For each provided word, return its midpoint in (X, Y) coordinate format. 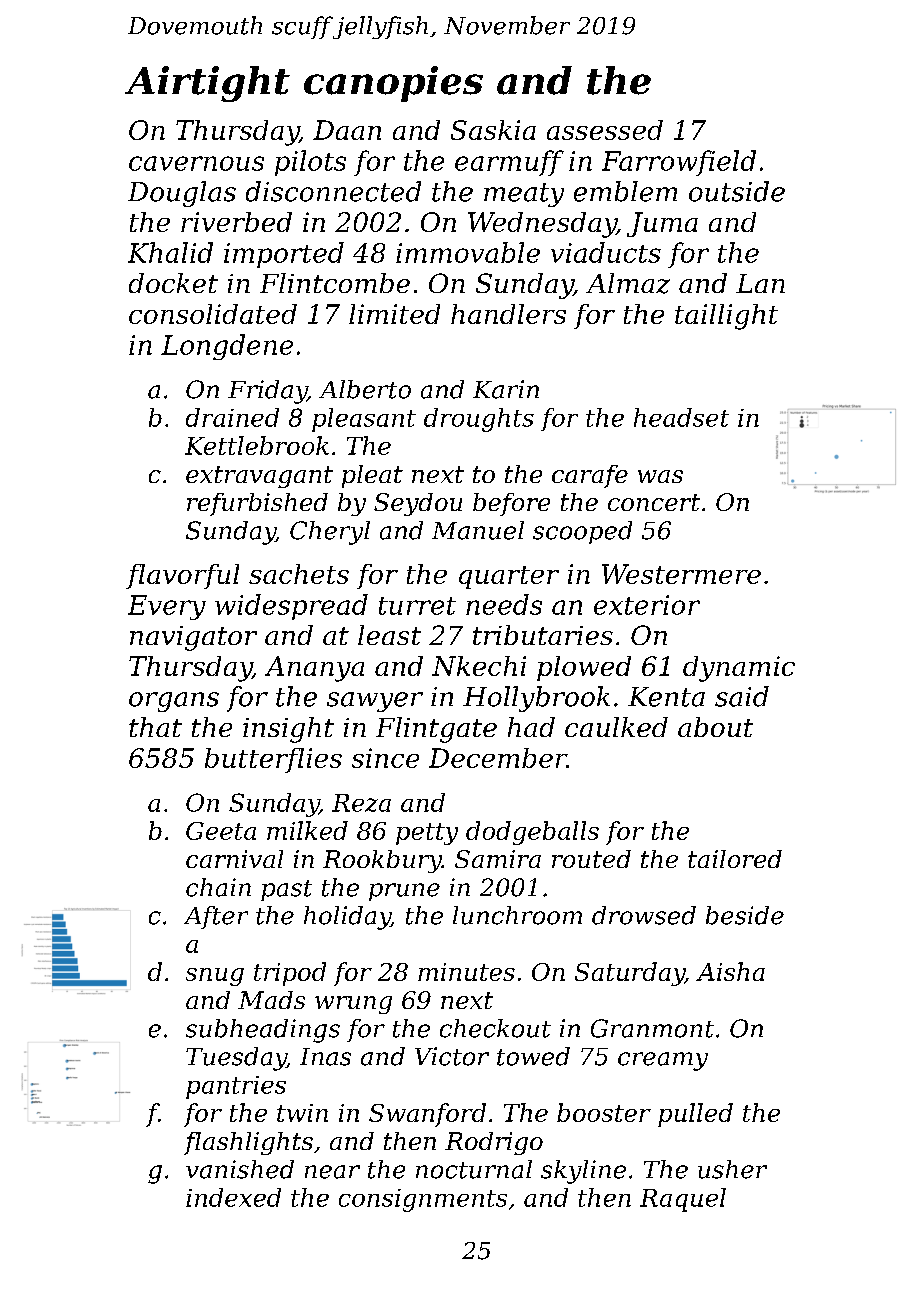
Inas (325, 1057)
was (660, 476)
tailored (735, 859)
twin (302, 1113)
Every (167, 607)
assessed (605, 130)
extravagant (259, 477)
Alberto (365, 389)
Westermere (681, 574)
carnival (234, 859)
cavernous (196, 163)
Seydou (418, 504)
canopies (393, 84)
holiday (347, 918)
